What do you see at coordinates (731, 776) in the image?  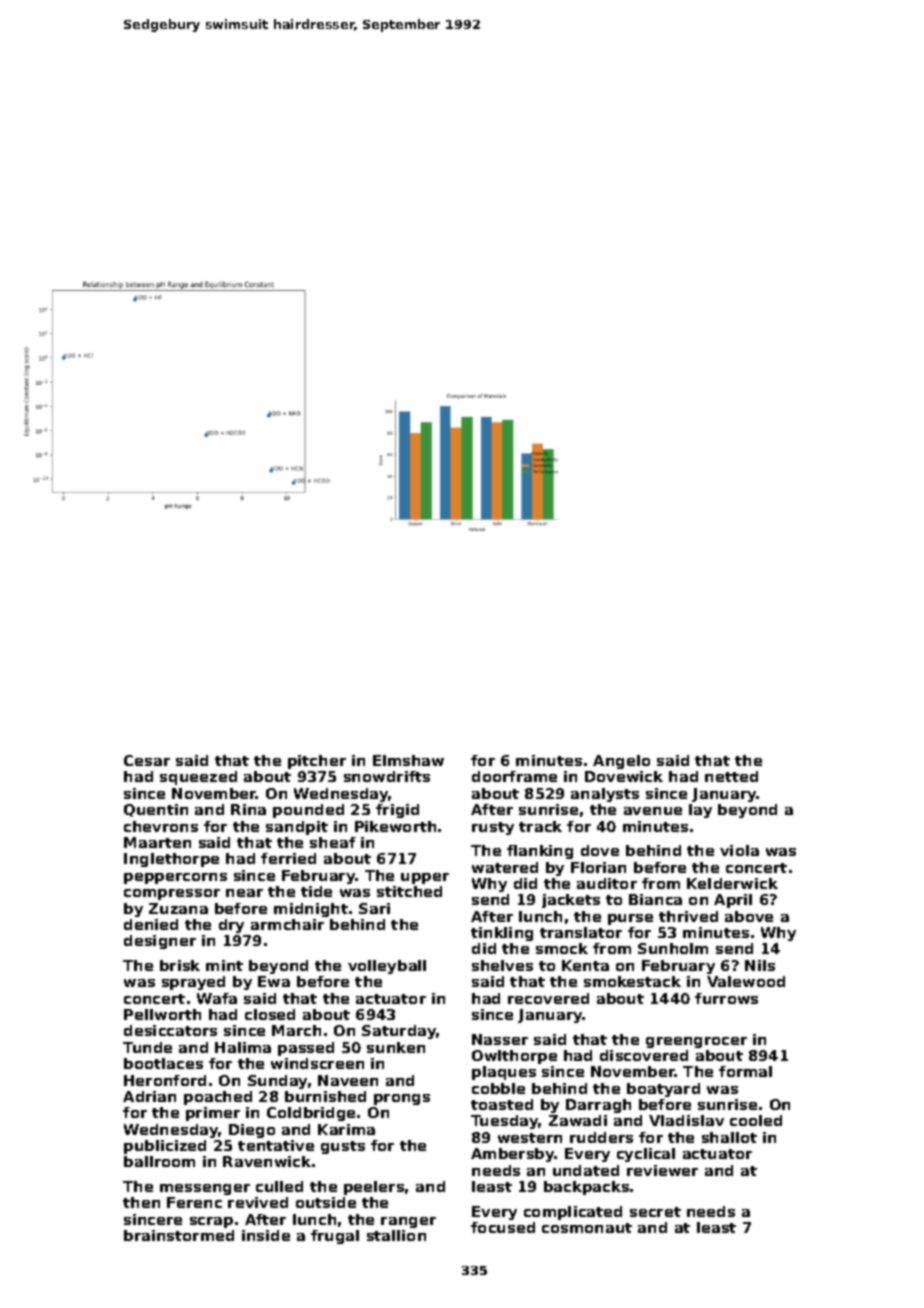 I see `netted` at bounding box center [731, 776].
